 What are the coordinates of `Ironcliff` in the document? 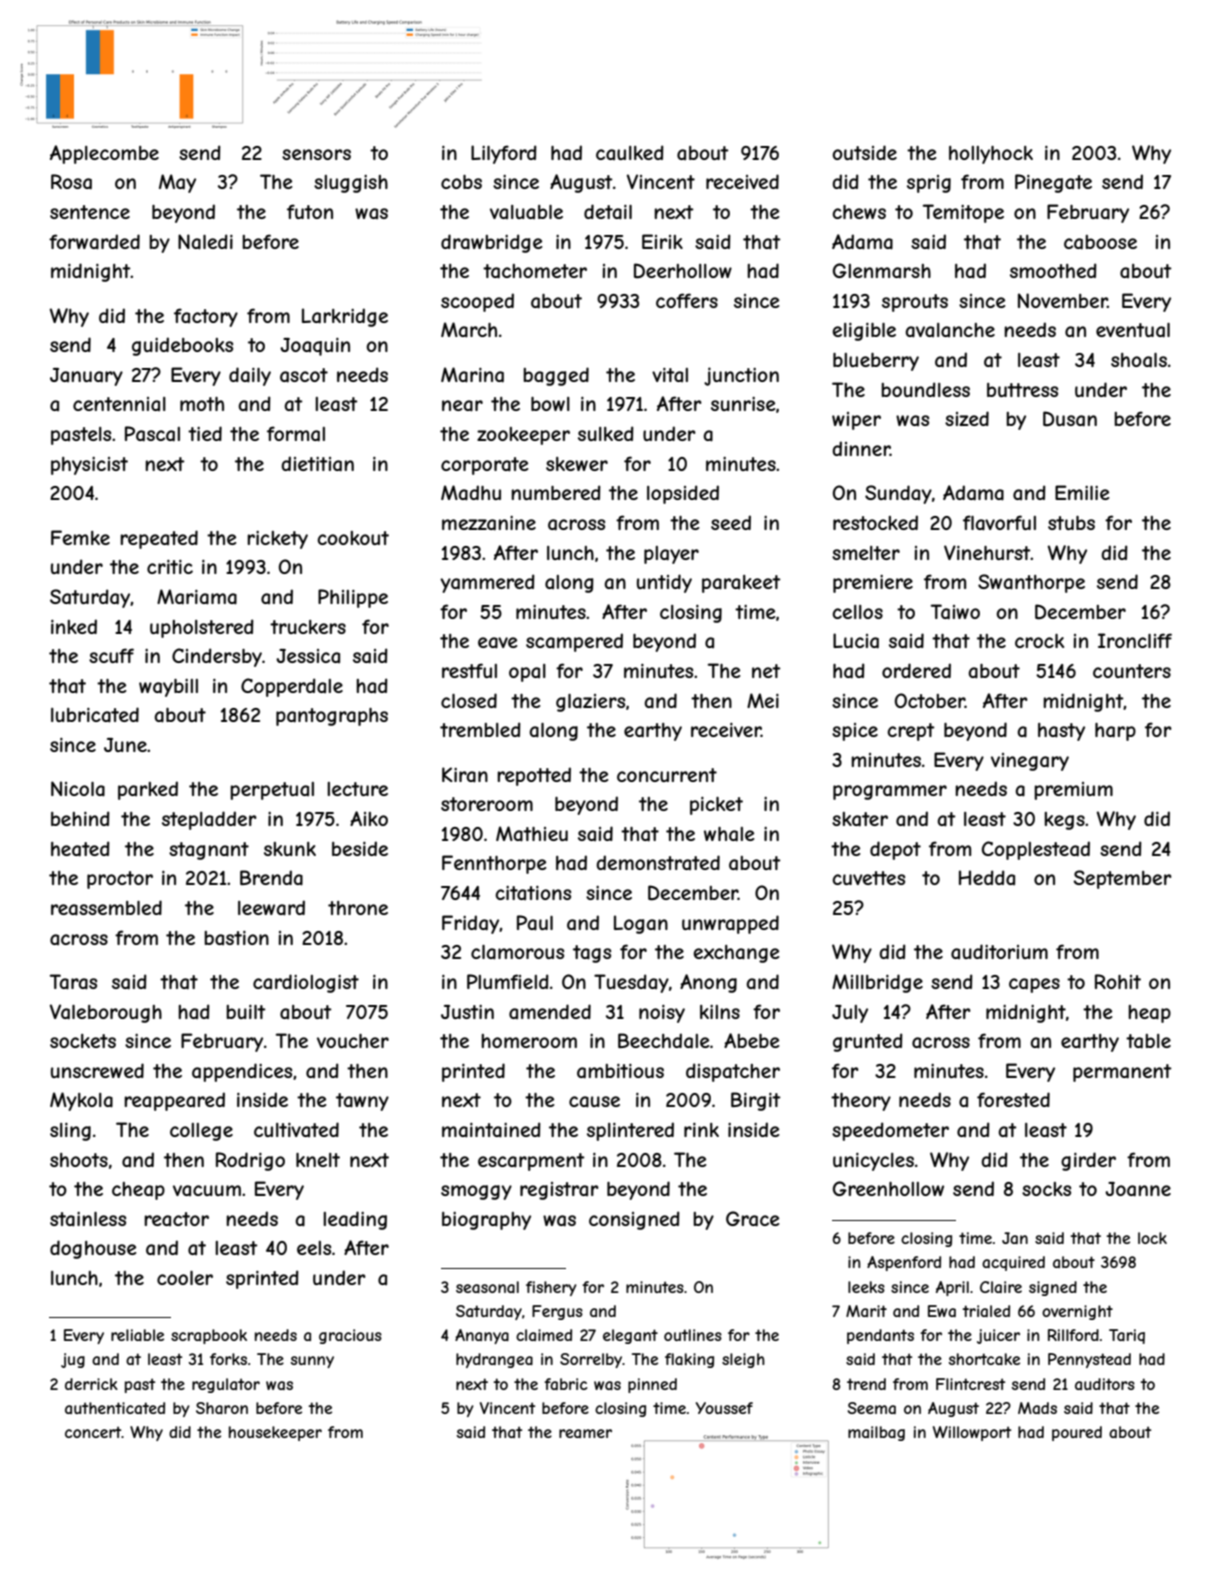 It's located at (1135, 640).
